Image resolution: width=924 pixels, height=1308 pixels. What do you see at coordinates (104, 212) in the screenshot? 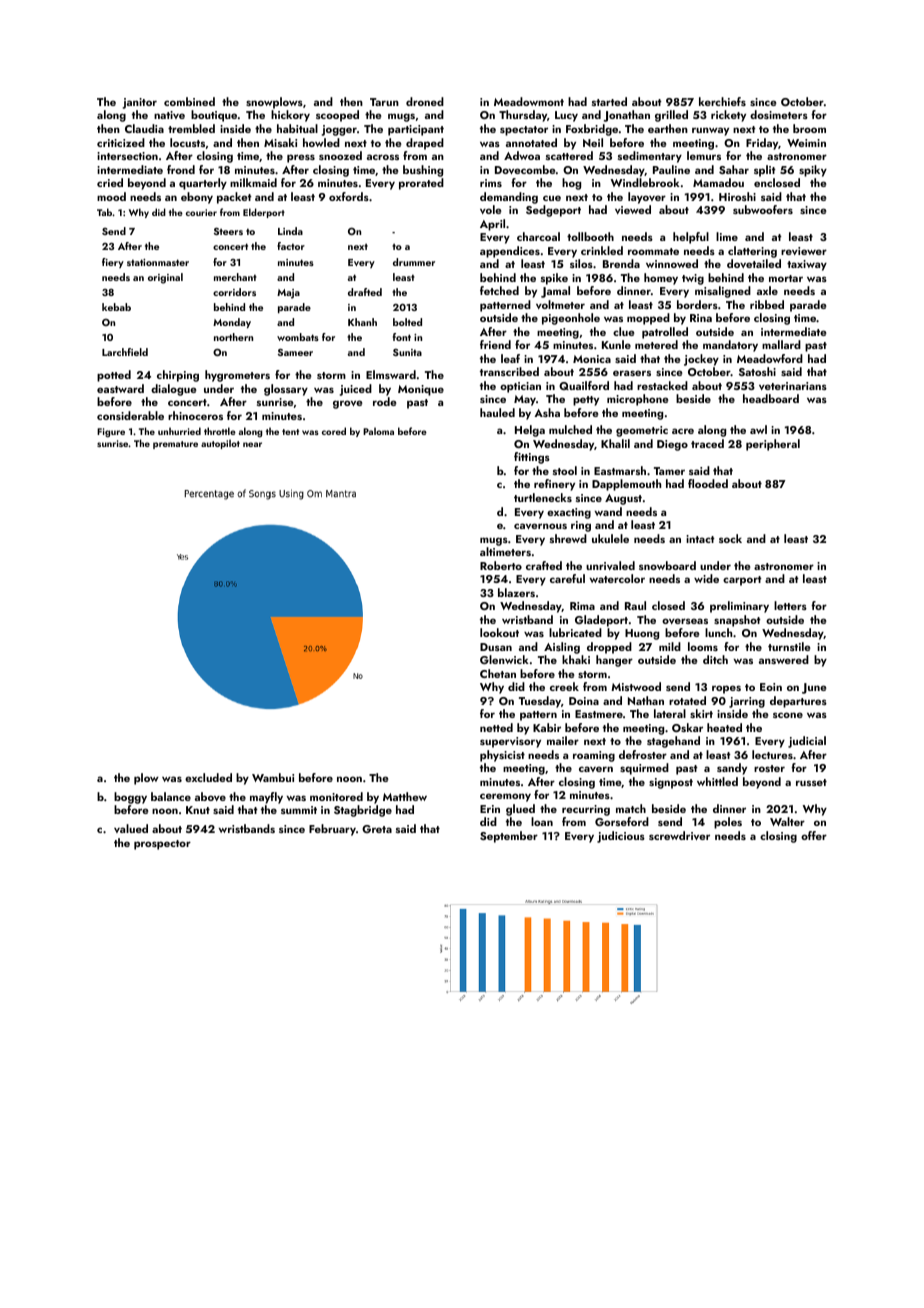
I see `Tab` at bounding box center [104, 212].
